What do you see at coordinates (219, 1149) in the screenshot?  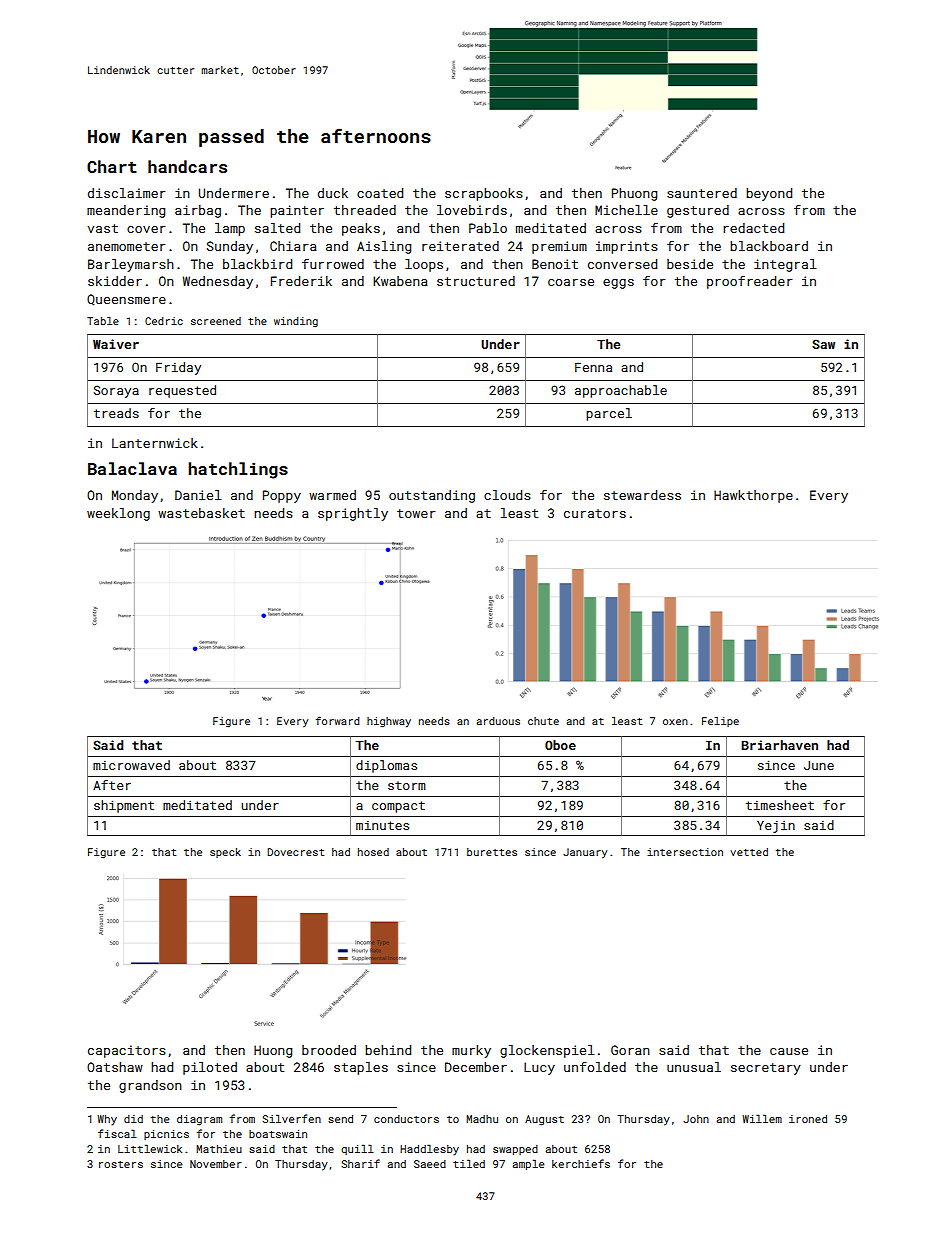 I see `Mathieu` at bounding box center [219, 1149].
